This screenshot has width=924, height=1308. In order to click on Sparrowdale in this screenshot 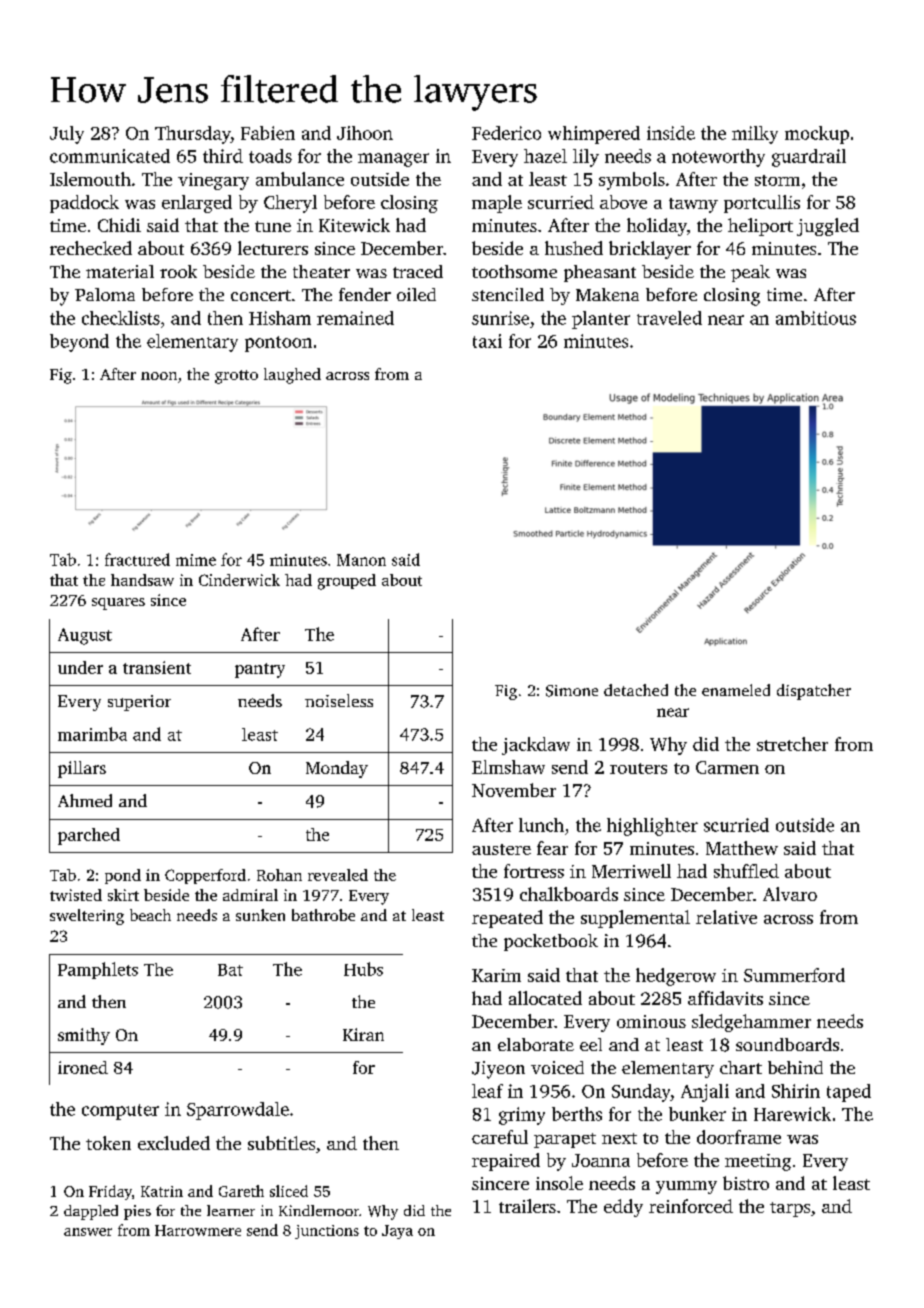, I will do `click(238, 1111)`.
